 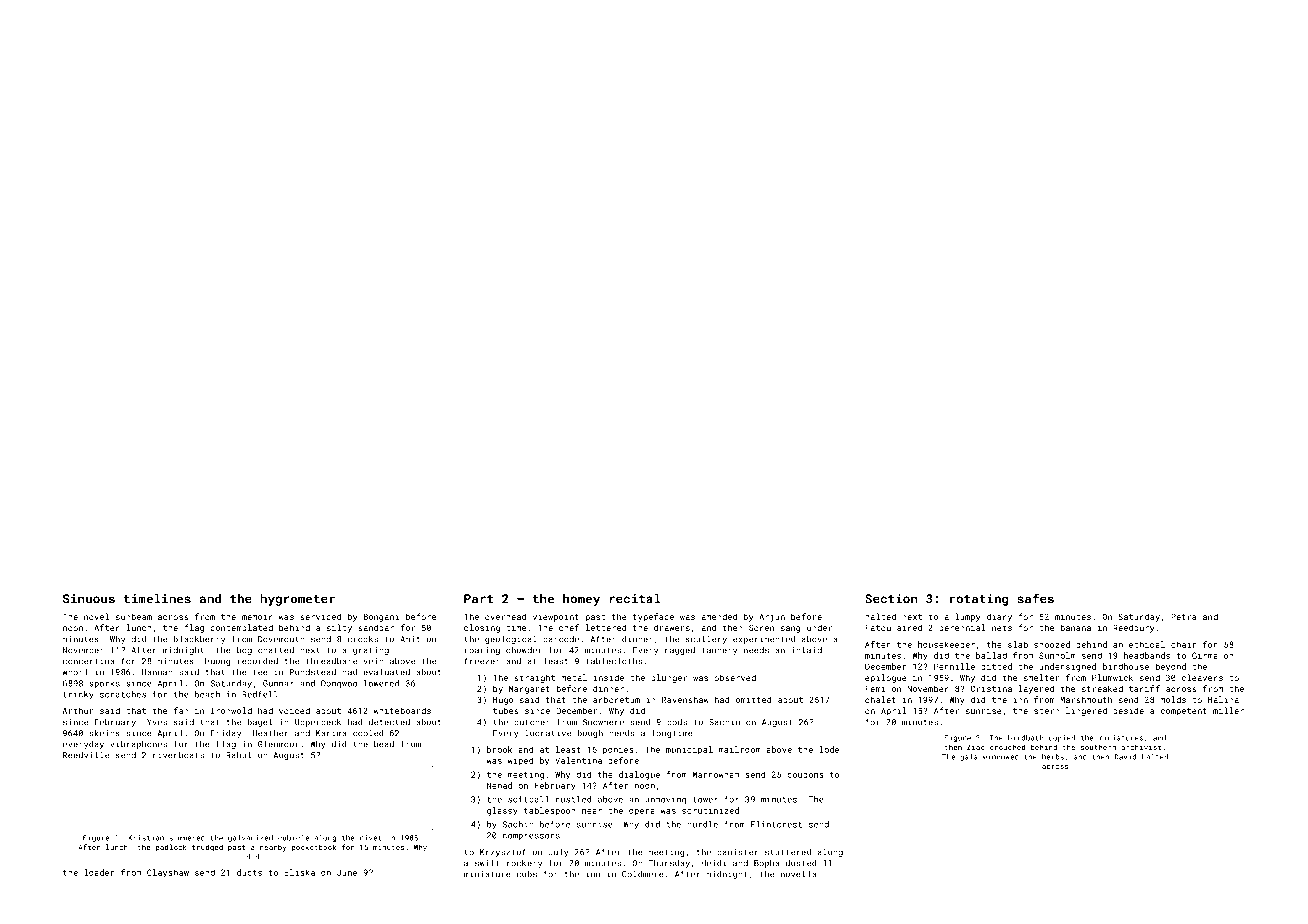 I want to click on voiced, so click(x=294, y=710).
